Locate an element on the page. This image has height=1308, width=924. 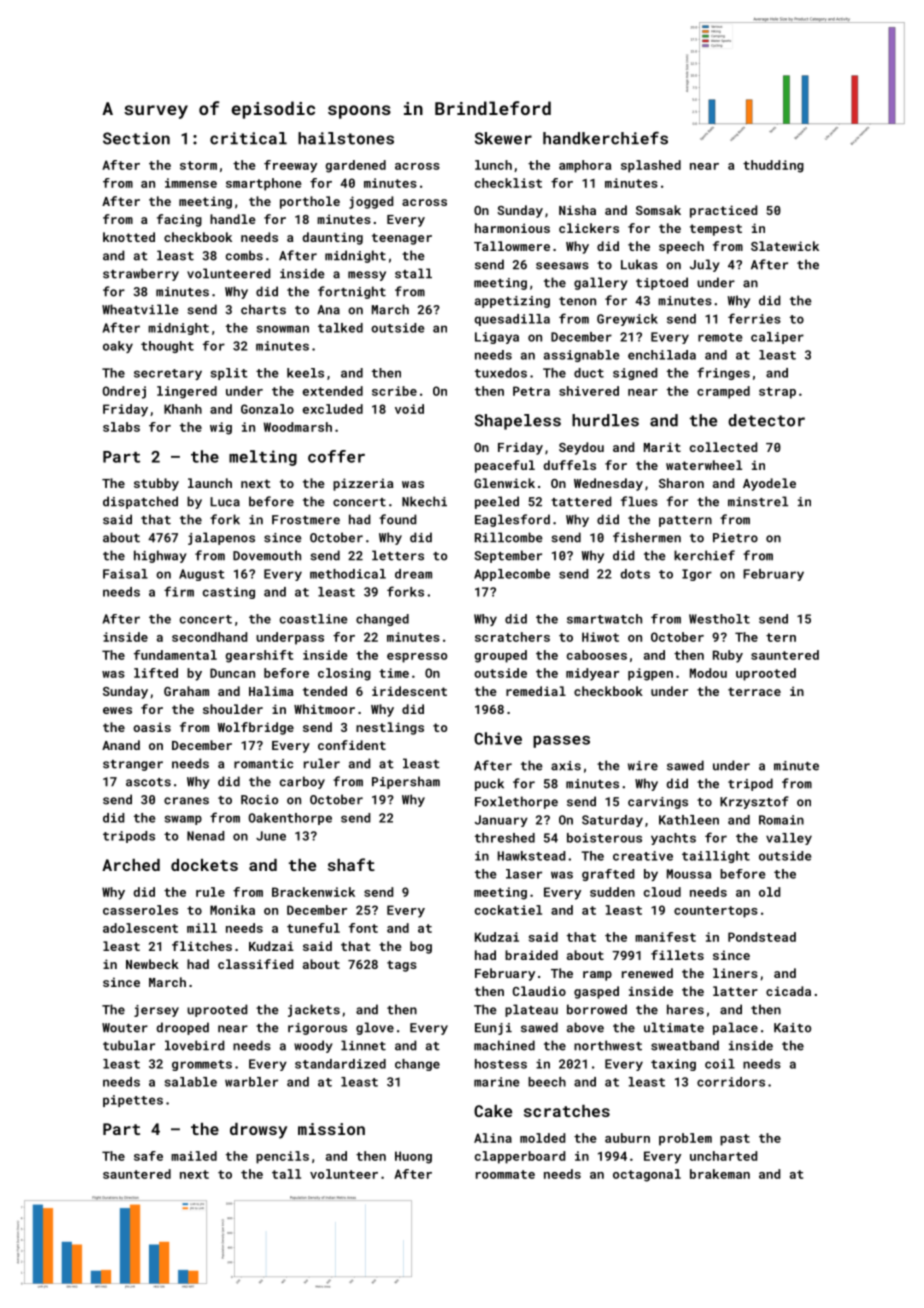
caliper is located at coordinates (777, 338).
